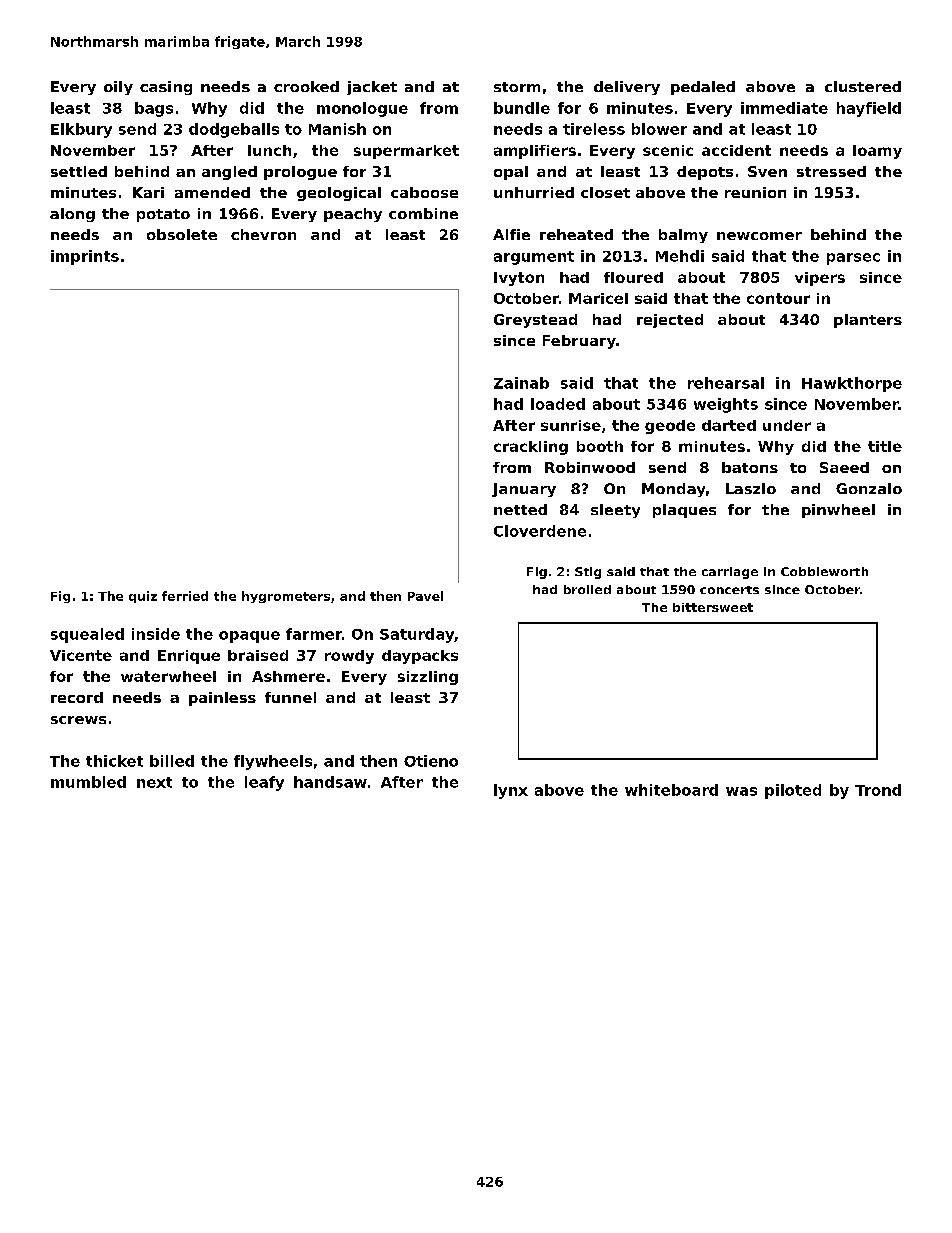 Image resolution: width=952 pixels, height=1233 pixels. What do you see at coordinates (222, 699) in the screenshot?
I see `painless` at bounding box center [222, 699].
